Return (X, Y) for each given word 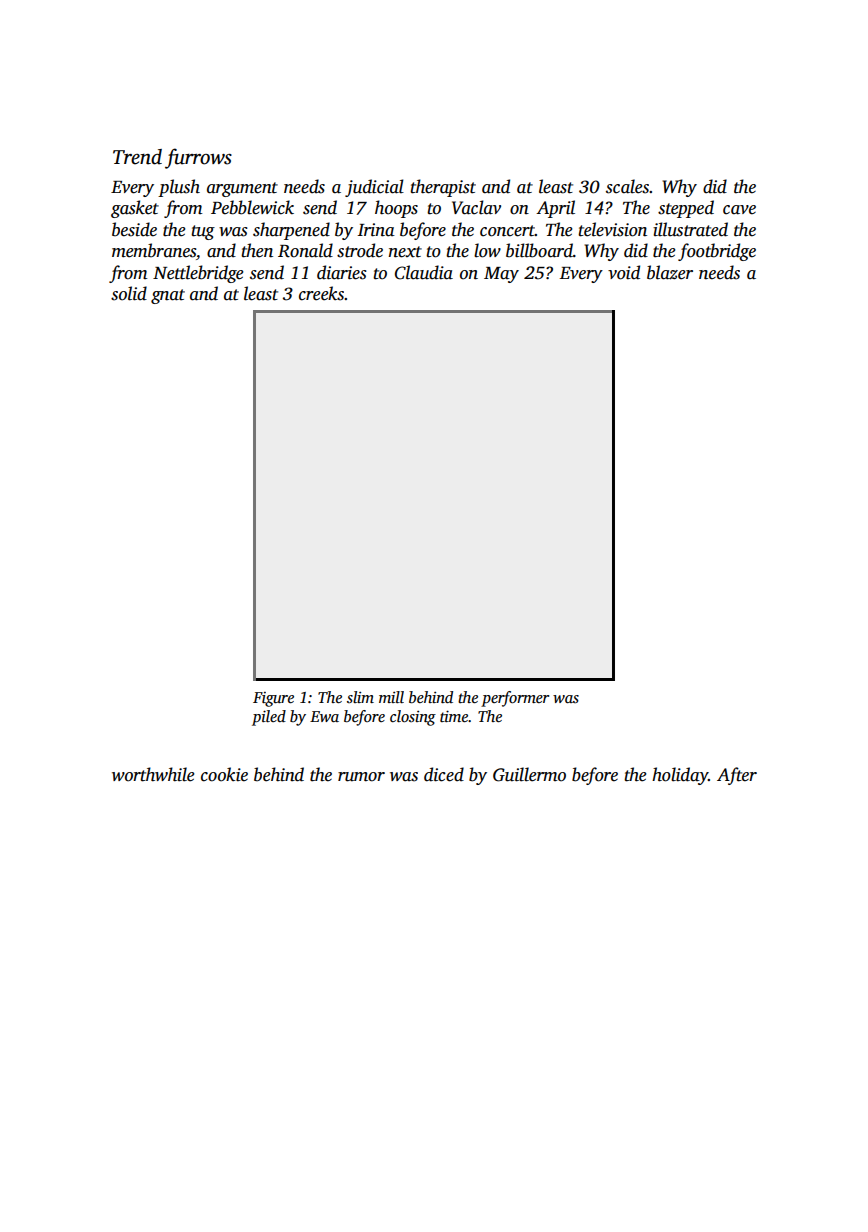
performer (515, 699)
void (624, 272)
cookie (224, 774)
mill (391, 697)
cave (739, 210)
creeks (322, 293)
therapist (443, 188)
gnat (168, 296)
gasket (135, 209)
